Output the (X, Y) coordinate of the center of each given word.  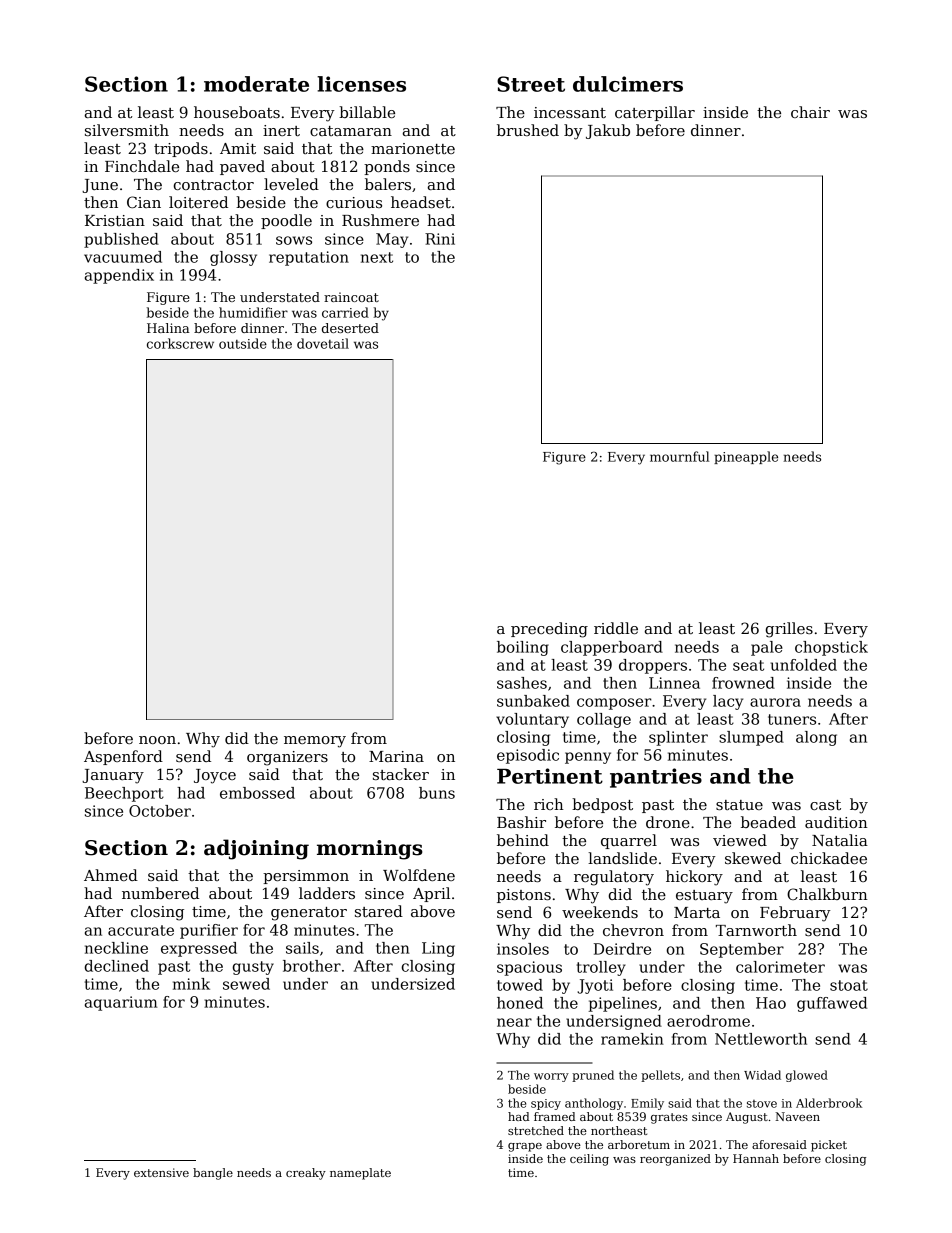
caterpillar (655, 113)
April (431, 894)
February (795, 914)
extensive (161, 1172)
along (816, 738)
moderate (256, 84)
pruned (593, 1076)
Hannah (756, 1158)
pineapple (746, 457)
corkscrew (180, 343)
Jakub (608, 131)
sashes (522, 683)
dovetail (323, 343)
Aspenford (123, 757)
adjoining (256, 849)
